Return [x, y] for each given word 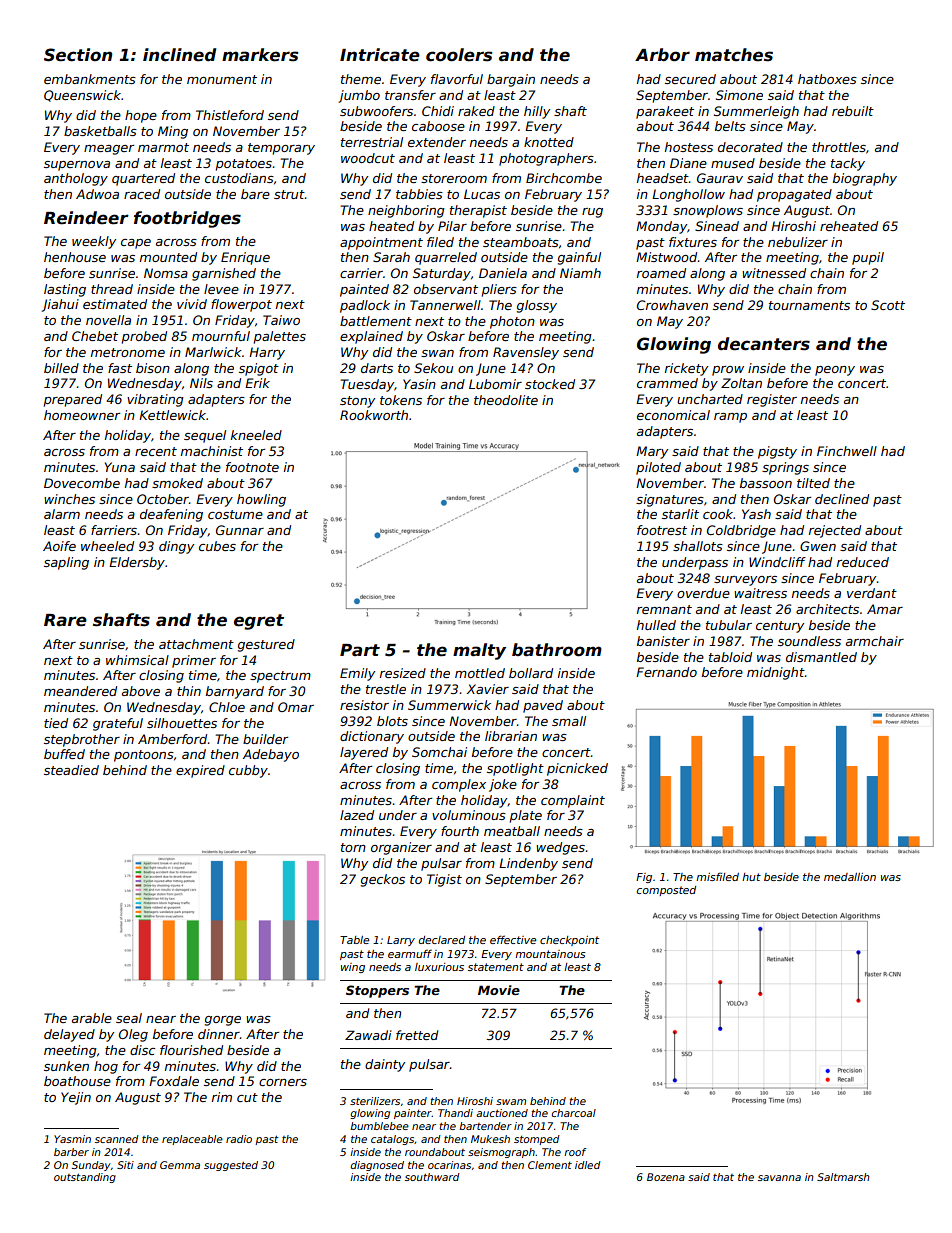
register [772, 400]
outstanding [85, 1178]
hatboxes [827, 79]
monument [222, 79]
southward [432, 1177]
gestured [266, 645]
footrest [662, 530]
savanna [779, 1178]
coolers [459, 55]
